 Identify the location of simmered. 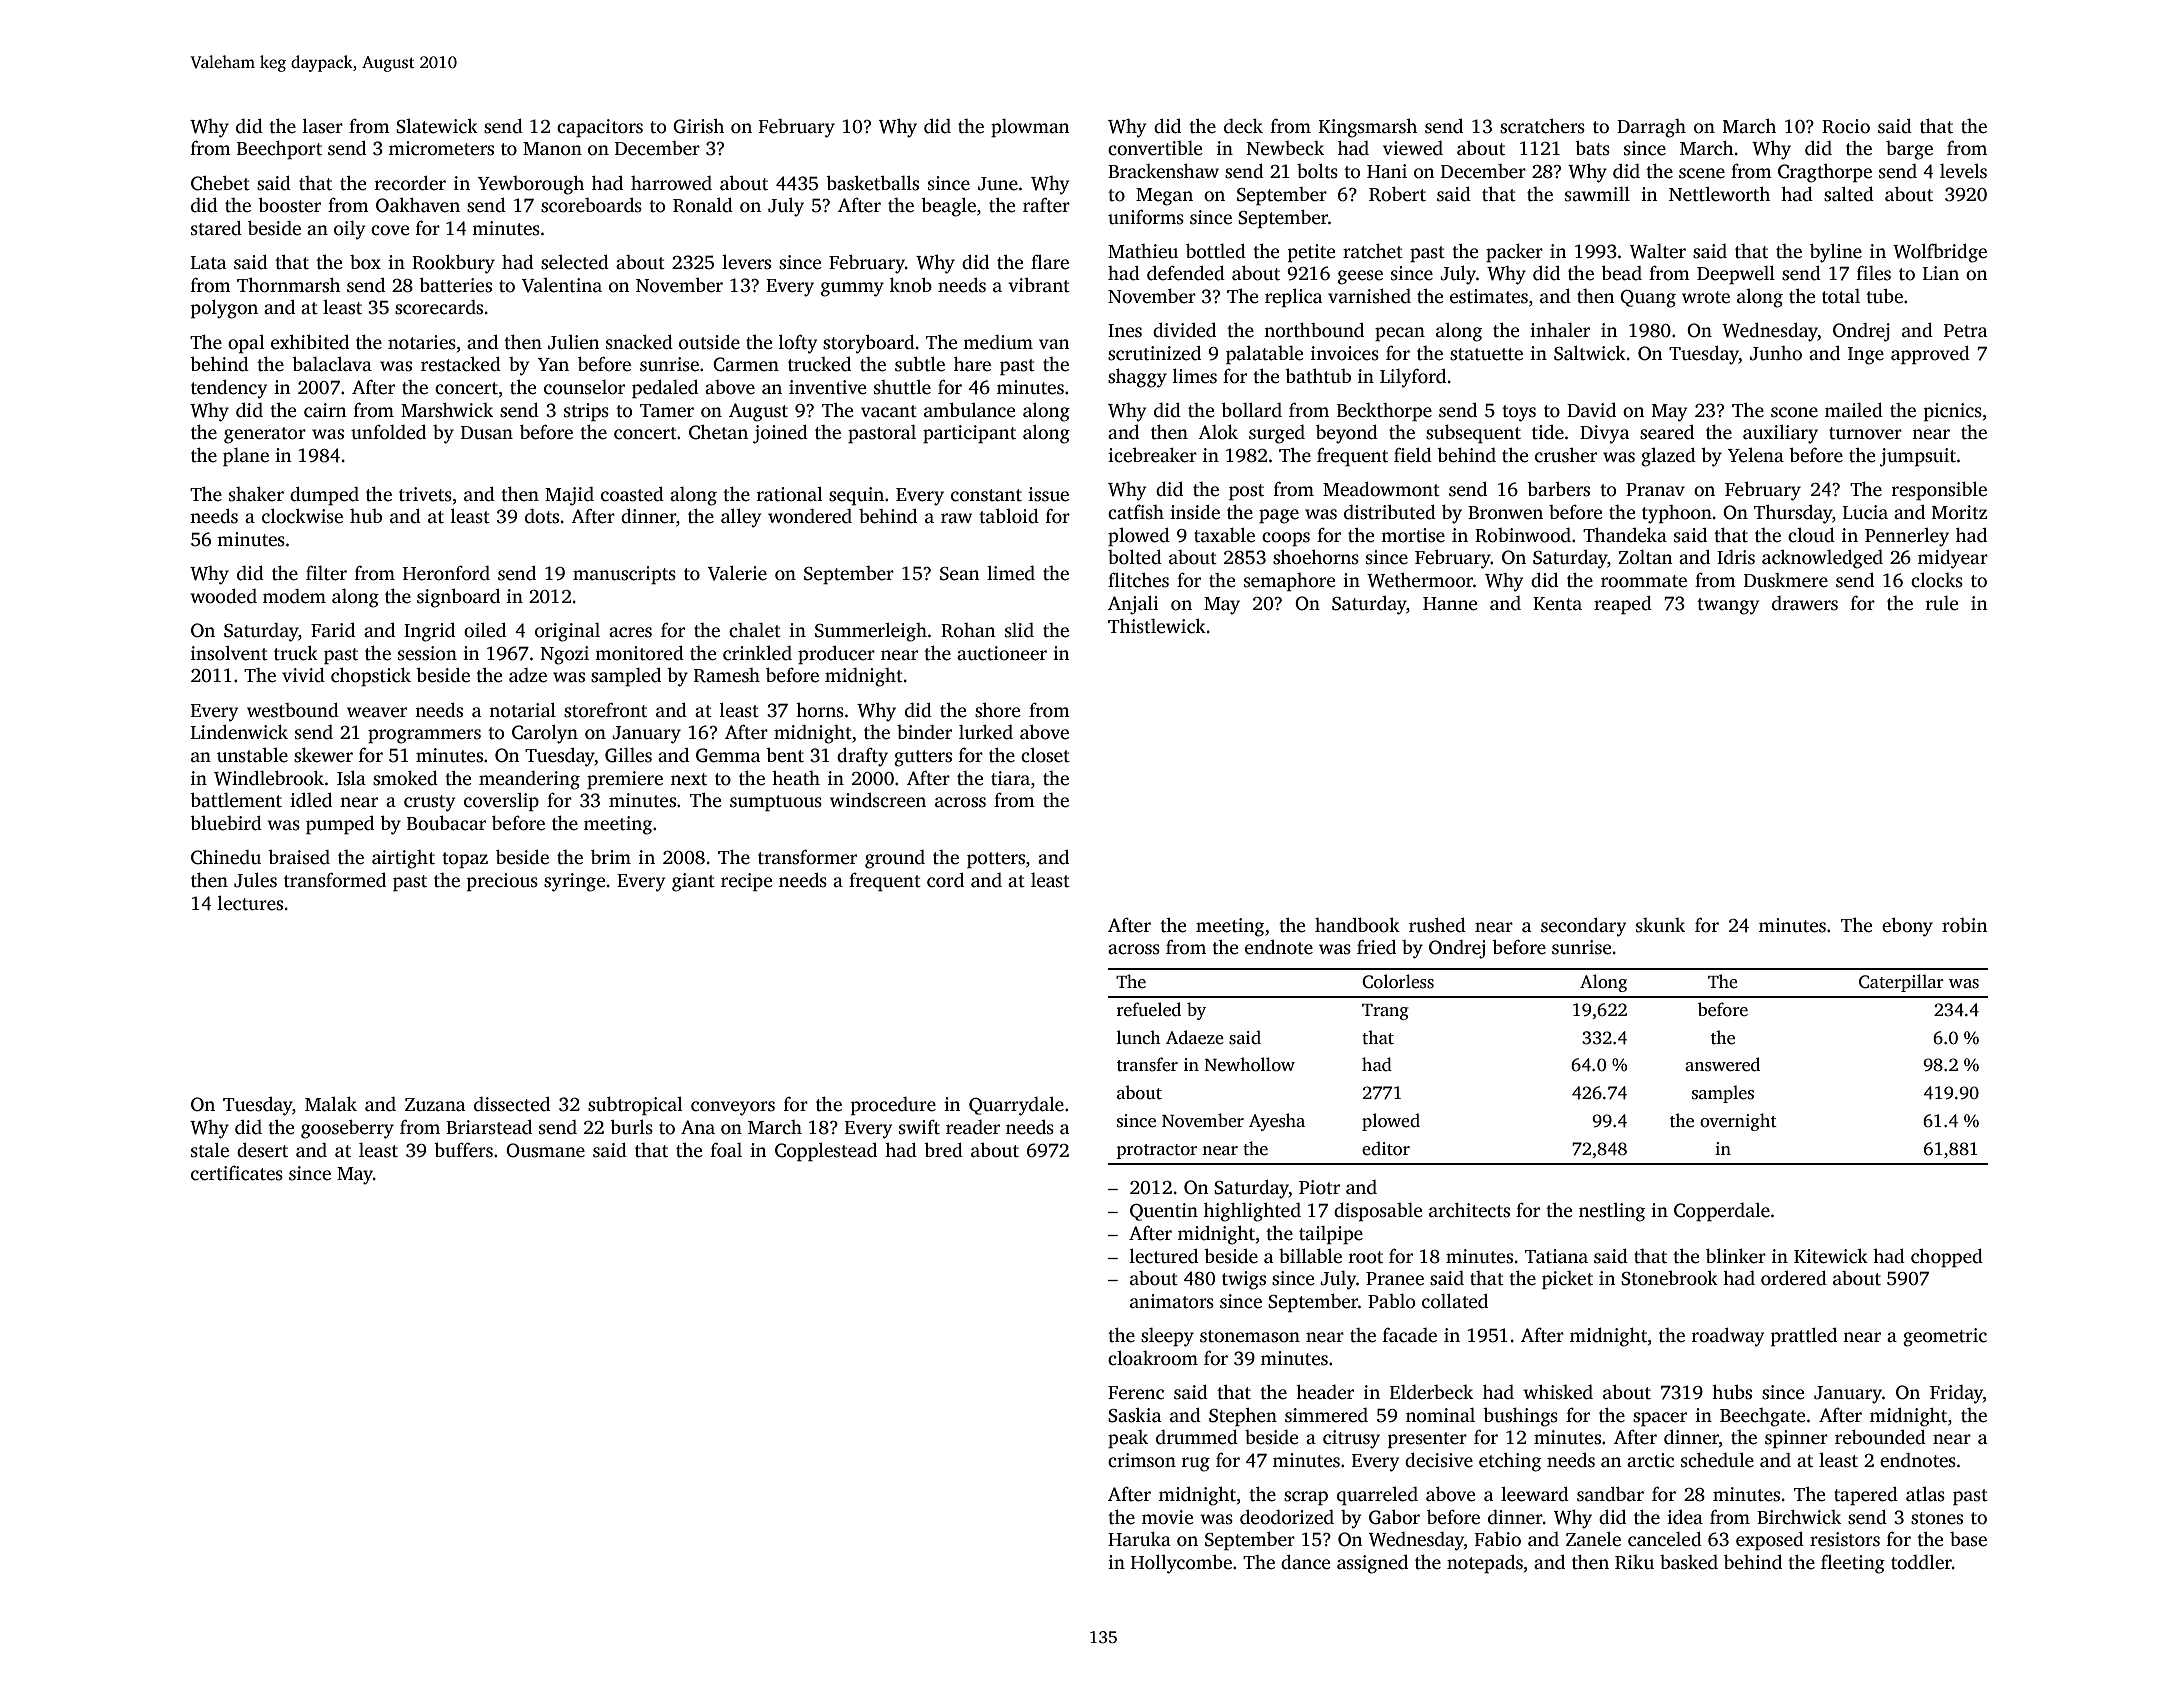
(1326, 1415).
